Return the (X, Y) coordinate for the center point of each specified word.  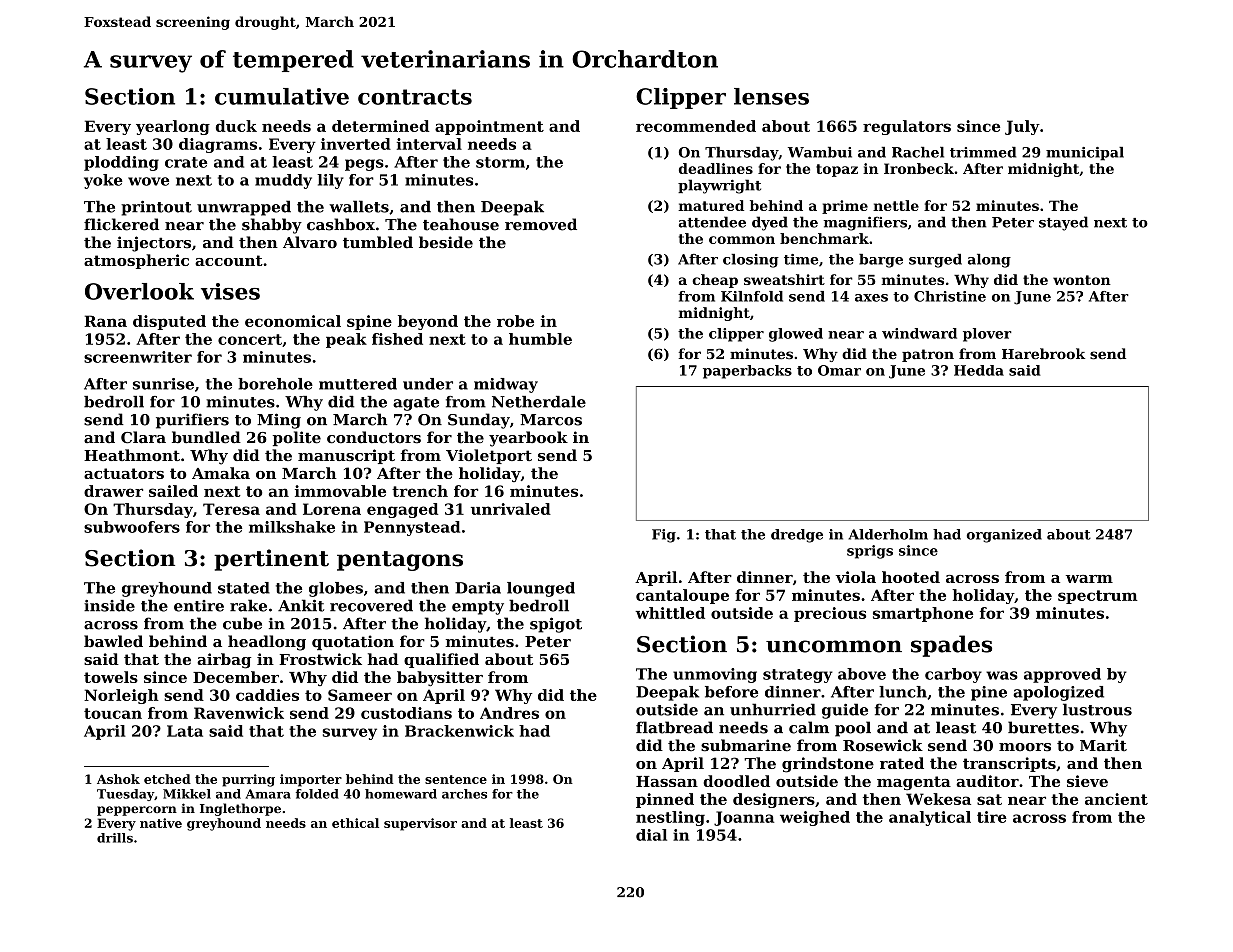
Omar (839, 370)
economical (293, 321)
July (1022, 127)
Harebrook (1043, 354)
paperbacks (747, 372)
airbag (224, 661)
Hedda (979, 370)
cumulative (282, 96)
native (161, 823)
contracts (415, 97)
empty (478, 608)
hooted (911, 577)
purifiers (192, 421)
